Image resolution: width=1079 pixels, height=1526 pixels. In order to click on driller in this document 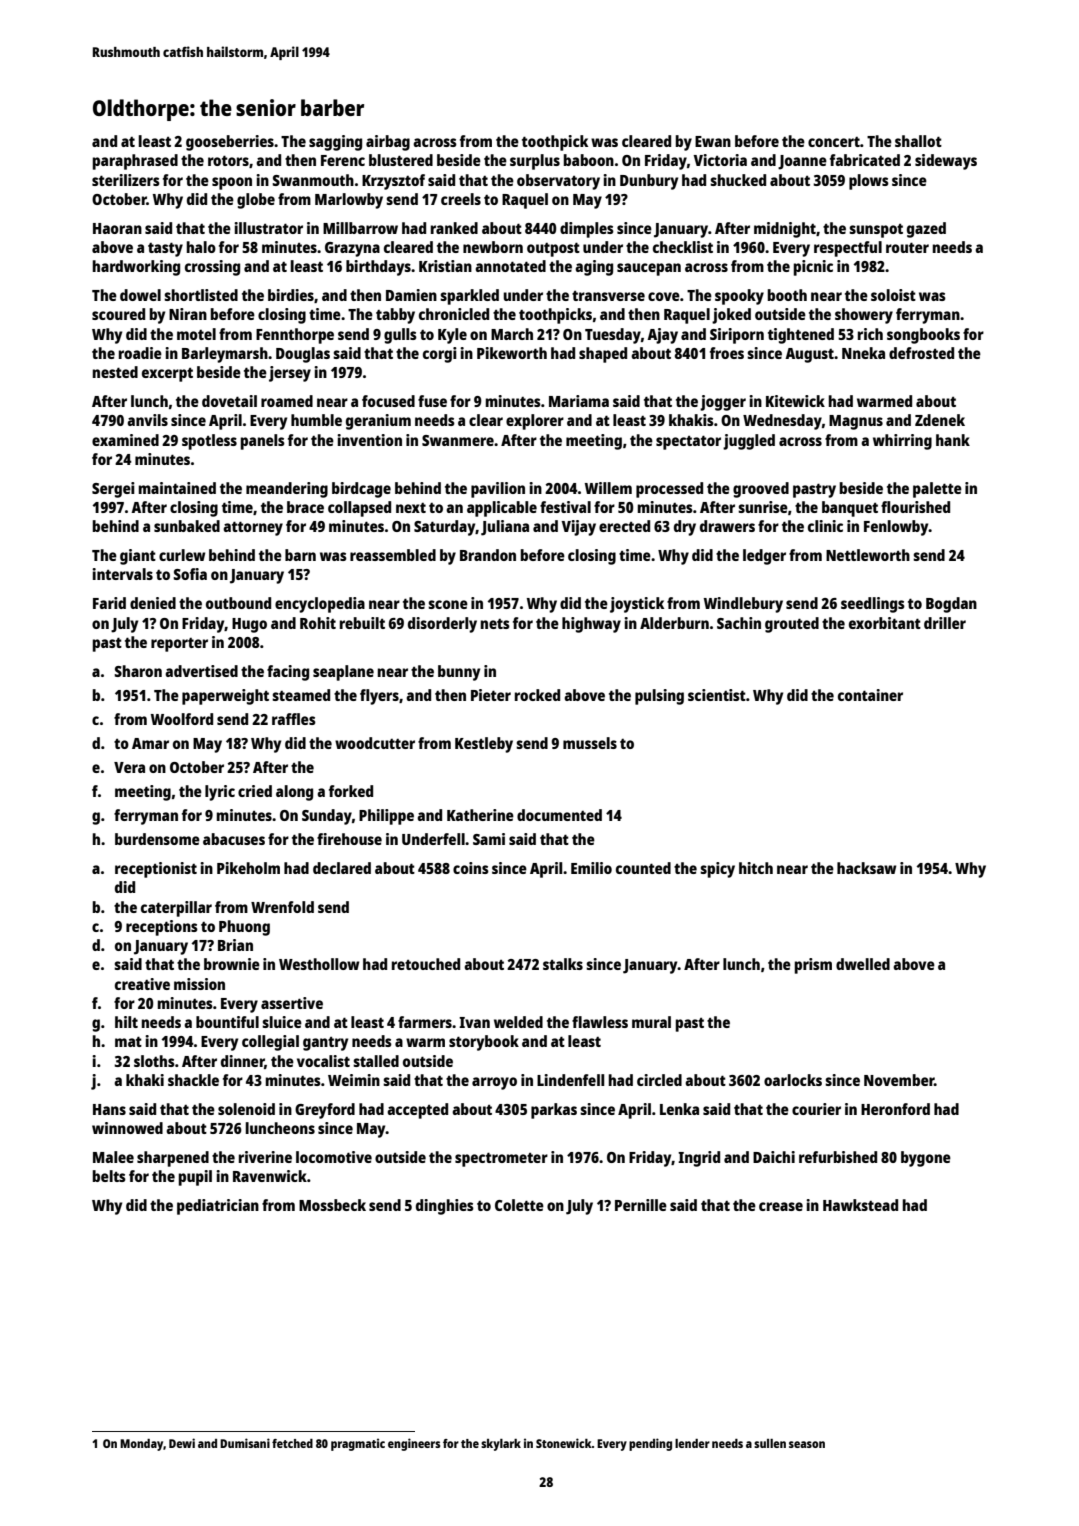, I will do `click(945, 623)`.
